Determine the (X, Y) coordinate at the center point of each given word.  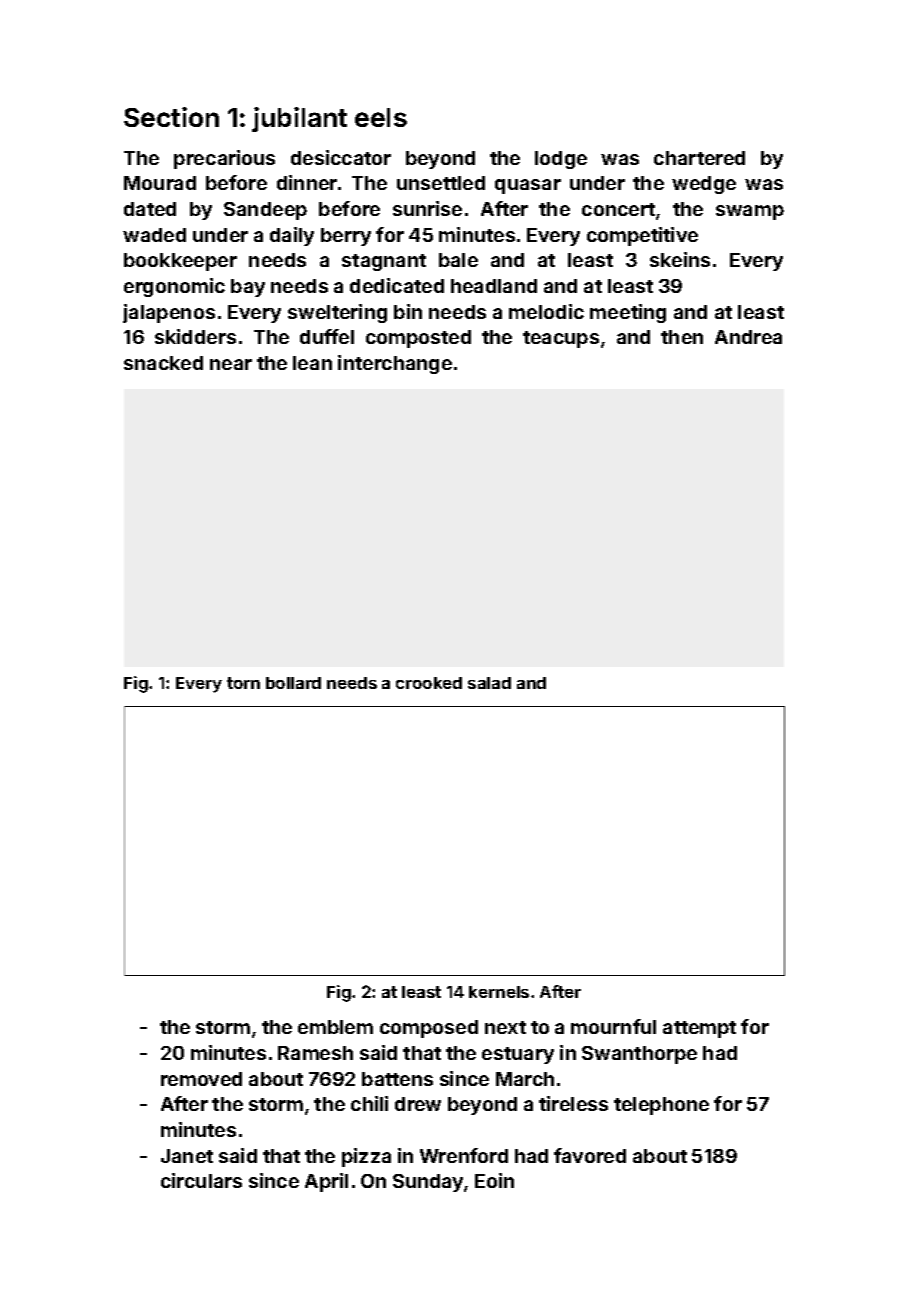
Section (171, 117)
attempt (699, 1029)
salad (489, 683)
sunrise (427, 208)
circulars (201, 1180)
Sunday (429, 1183)
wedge (704, 185)
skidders (195, 336)
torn (243, 683)
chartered (699, 158)
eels (381, 117)
